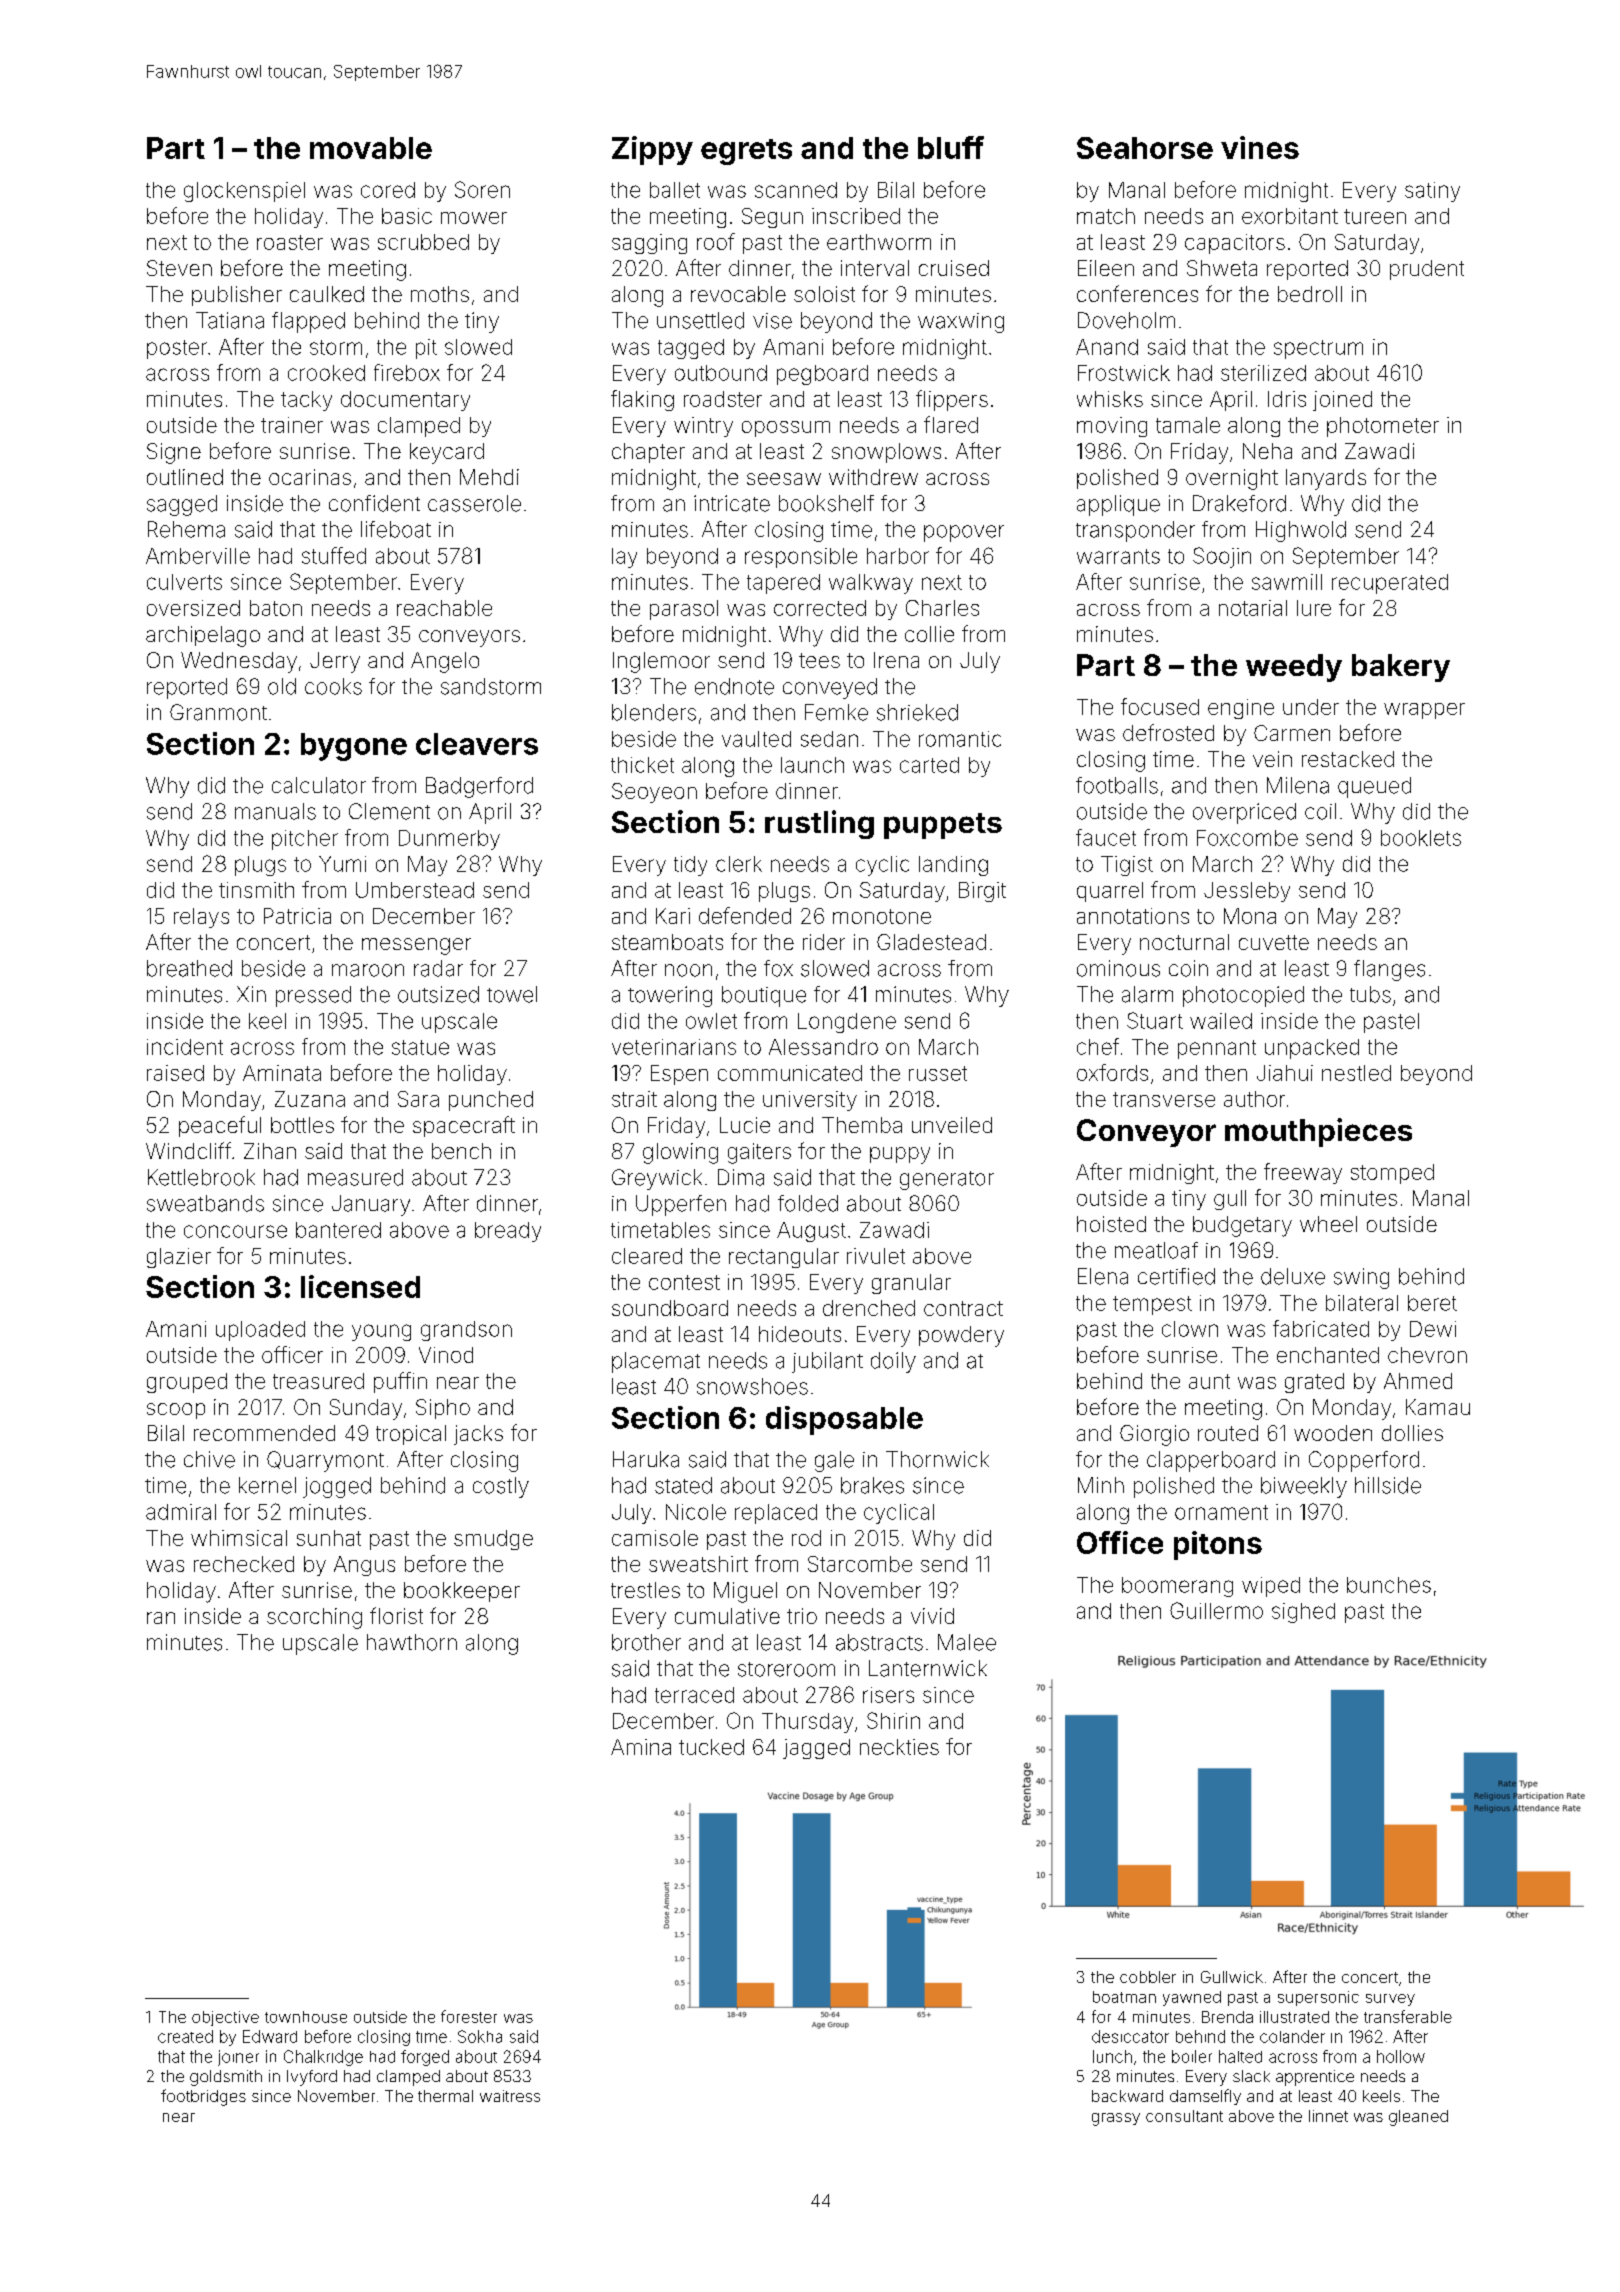 Image resolution: width=1620 pixels, height=2292 pixels. What do you see at coordinates (1318, 1132) in the screenshot?
I see `mouthpieces` at bounding box center [1318, 1132].
